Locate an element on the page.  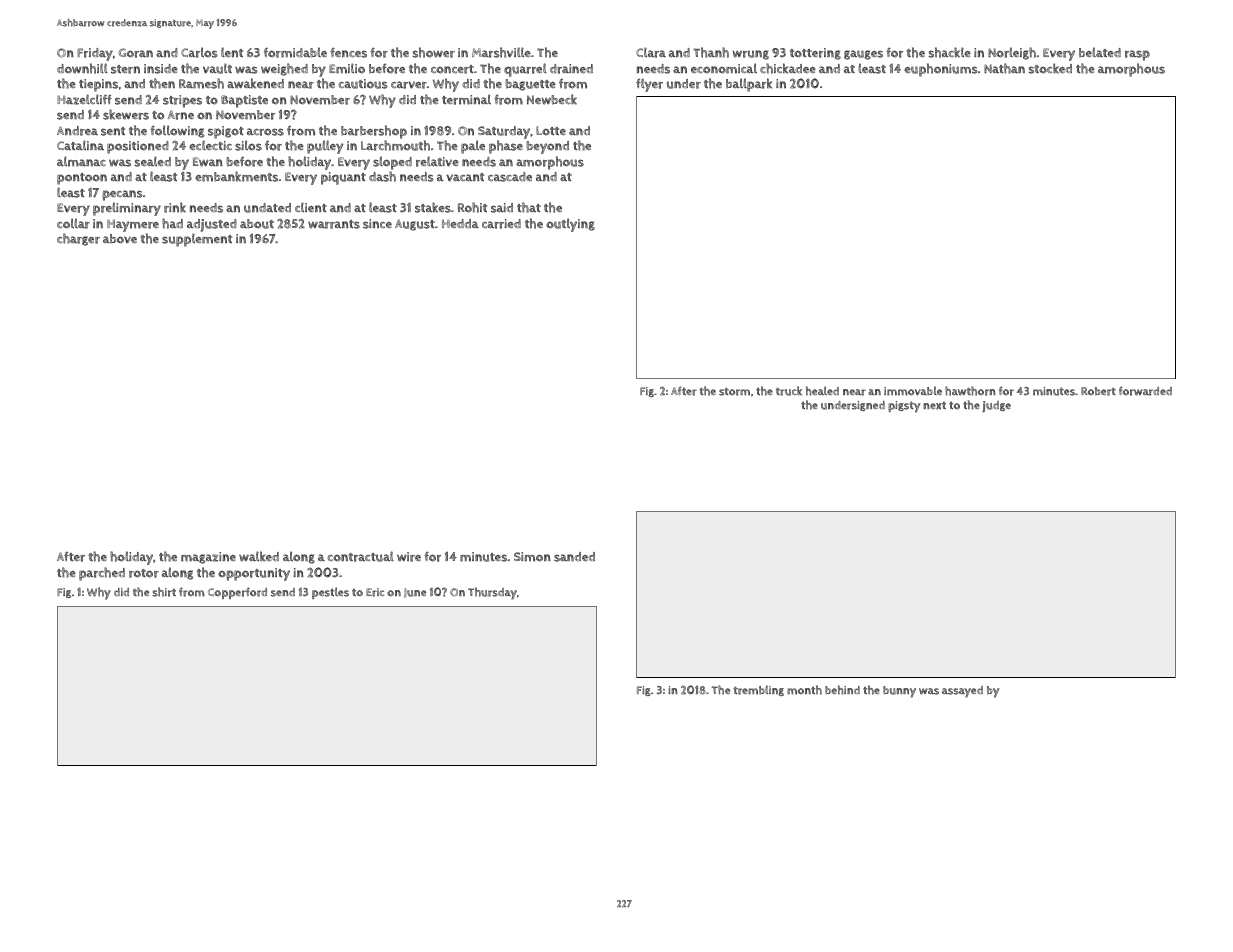
forwarded is located at coordinates (1145, 391).
